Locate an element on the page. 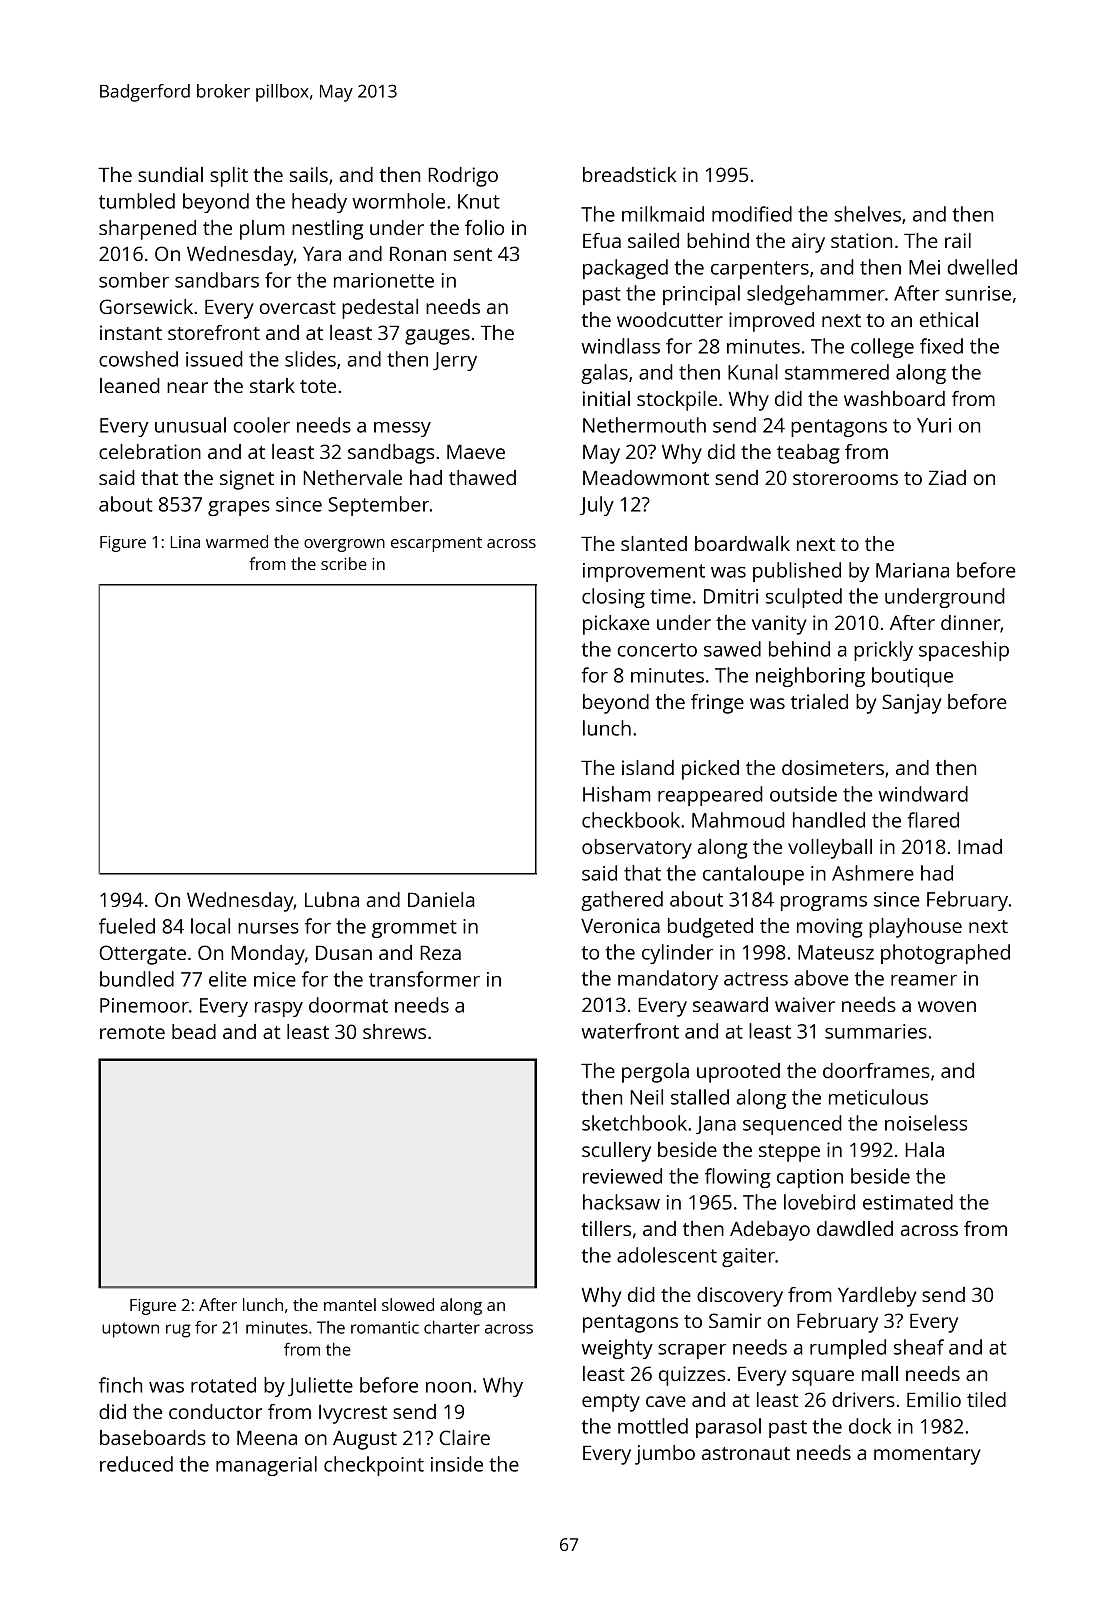  flowing is located at coordinates (738, 1178).
